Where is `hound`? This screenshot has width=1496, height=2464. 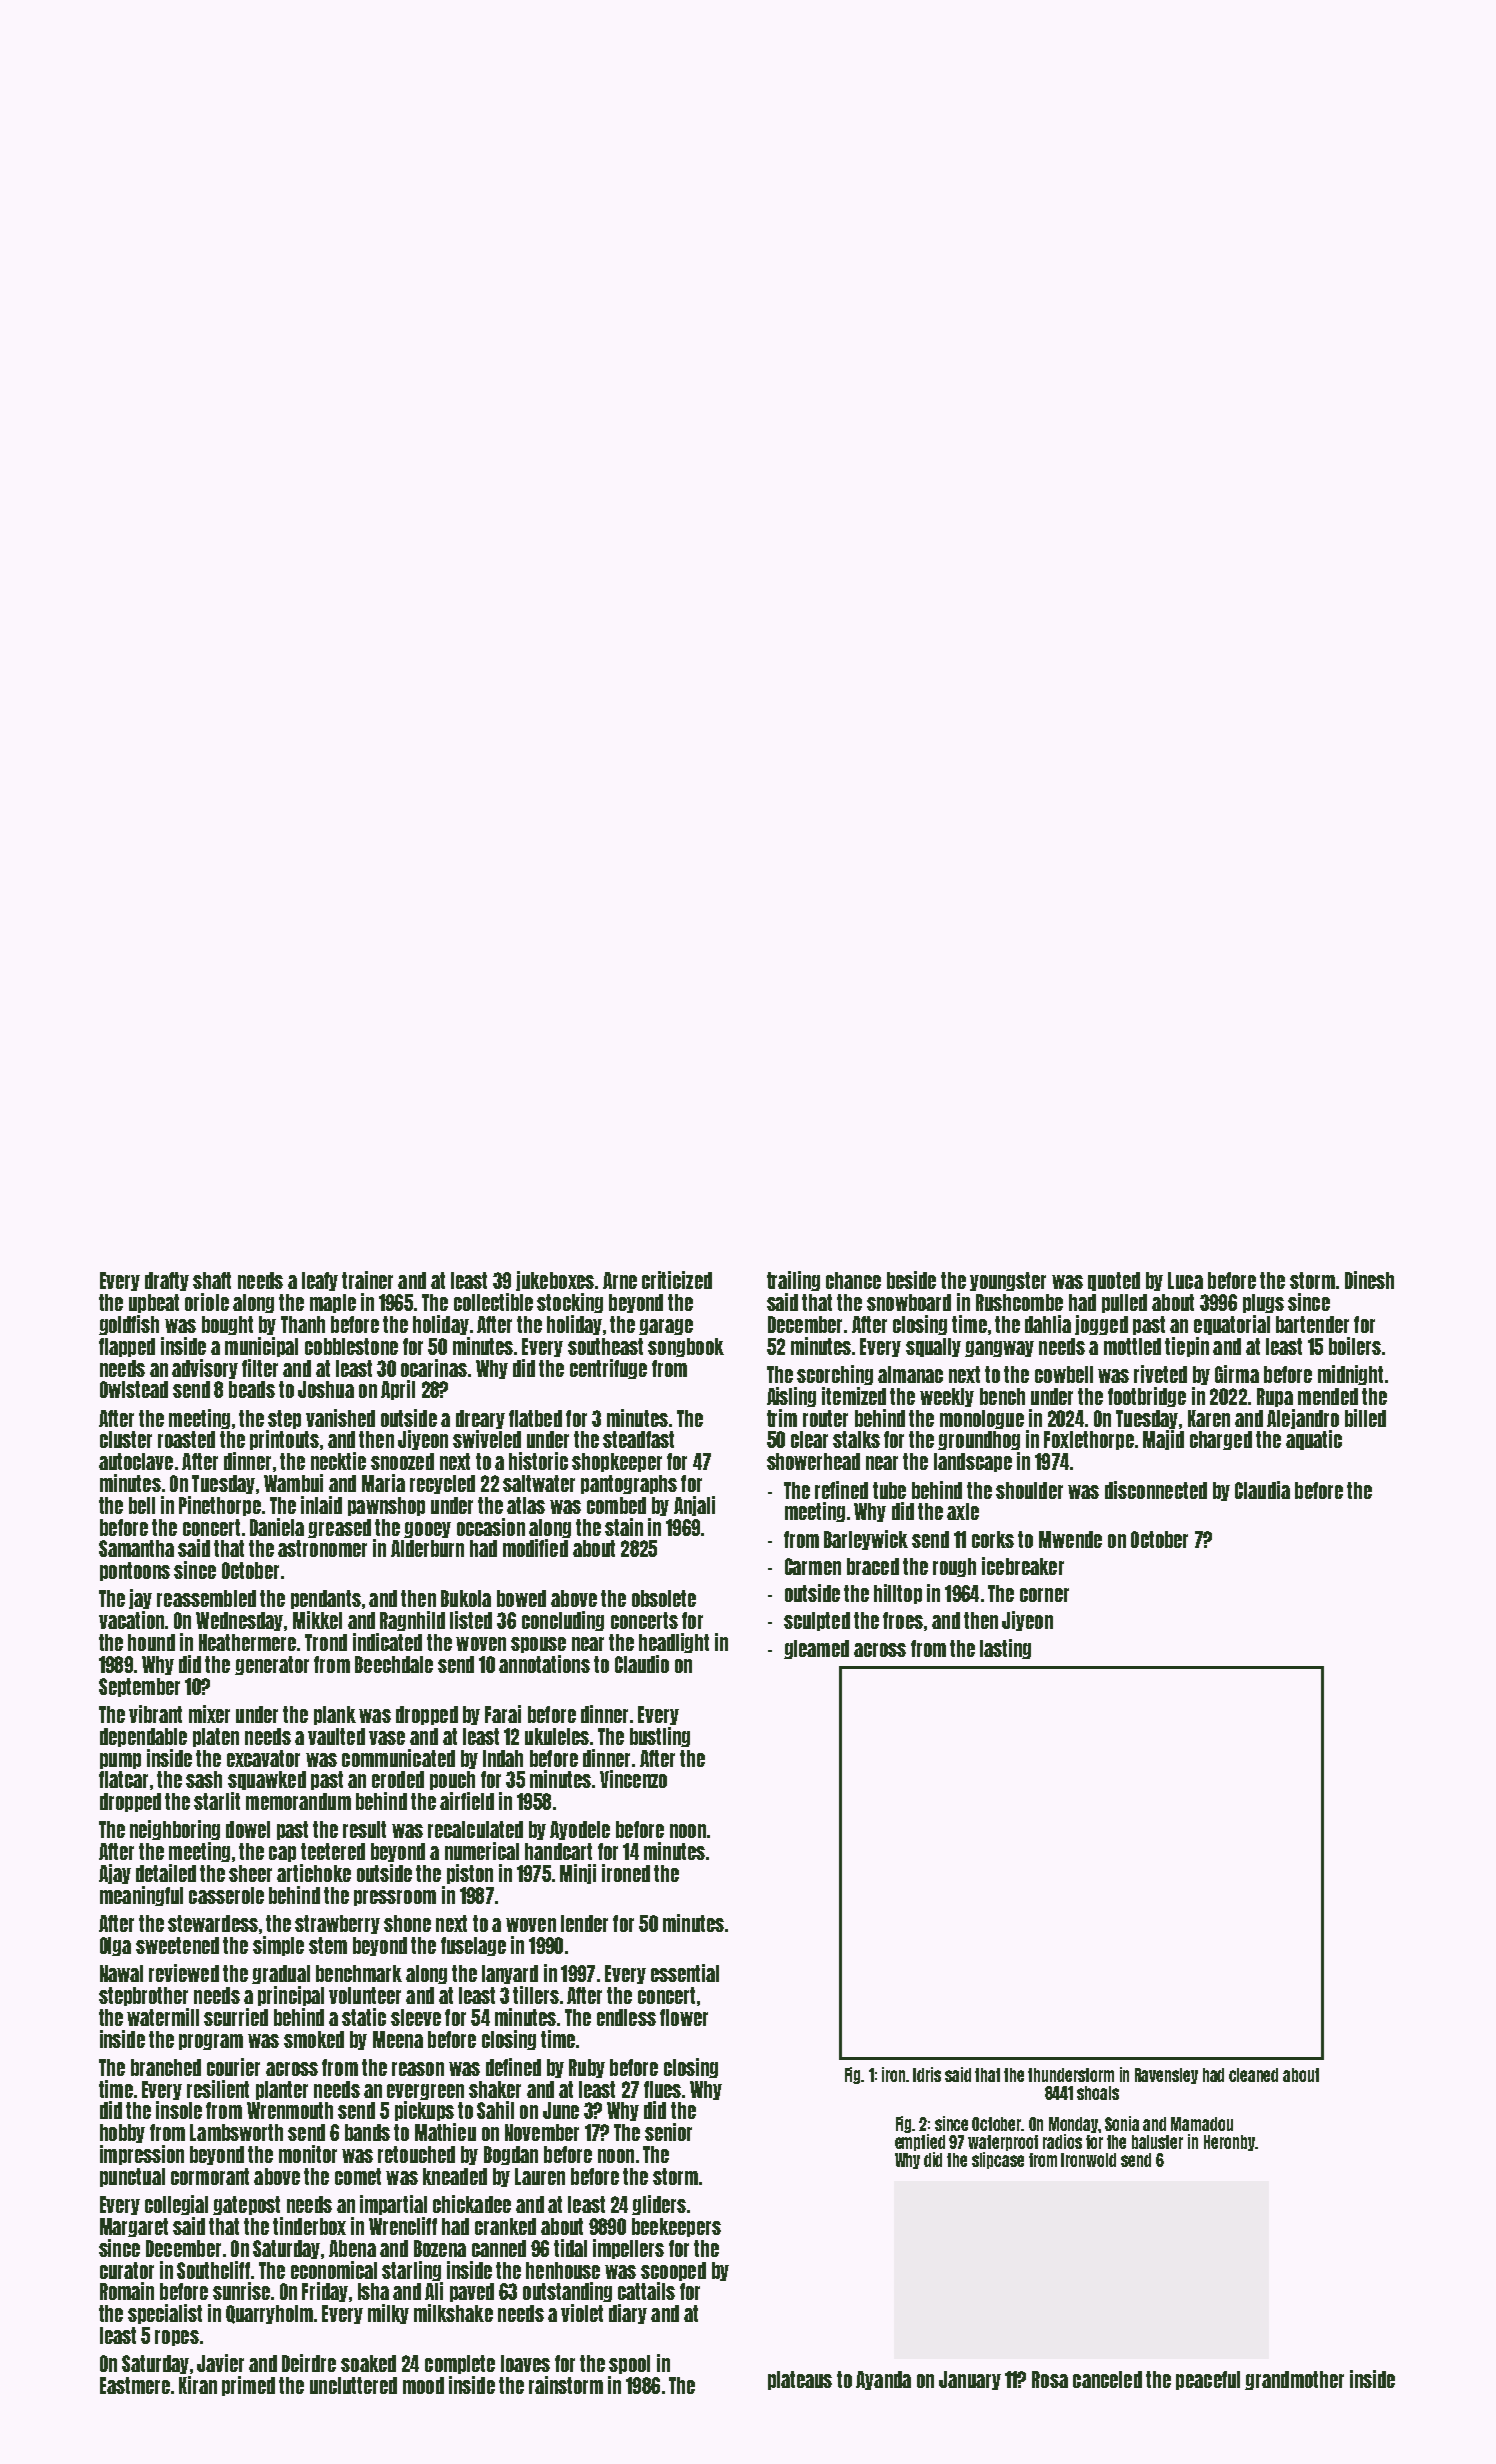
hound is located at coordinates (151, 1642).
